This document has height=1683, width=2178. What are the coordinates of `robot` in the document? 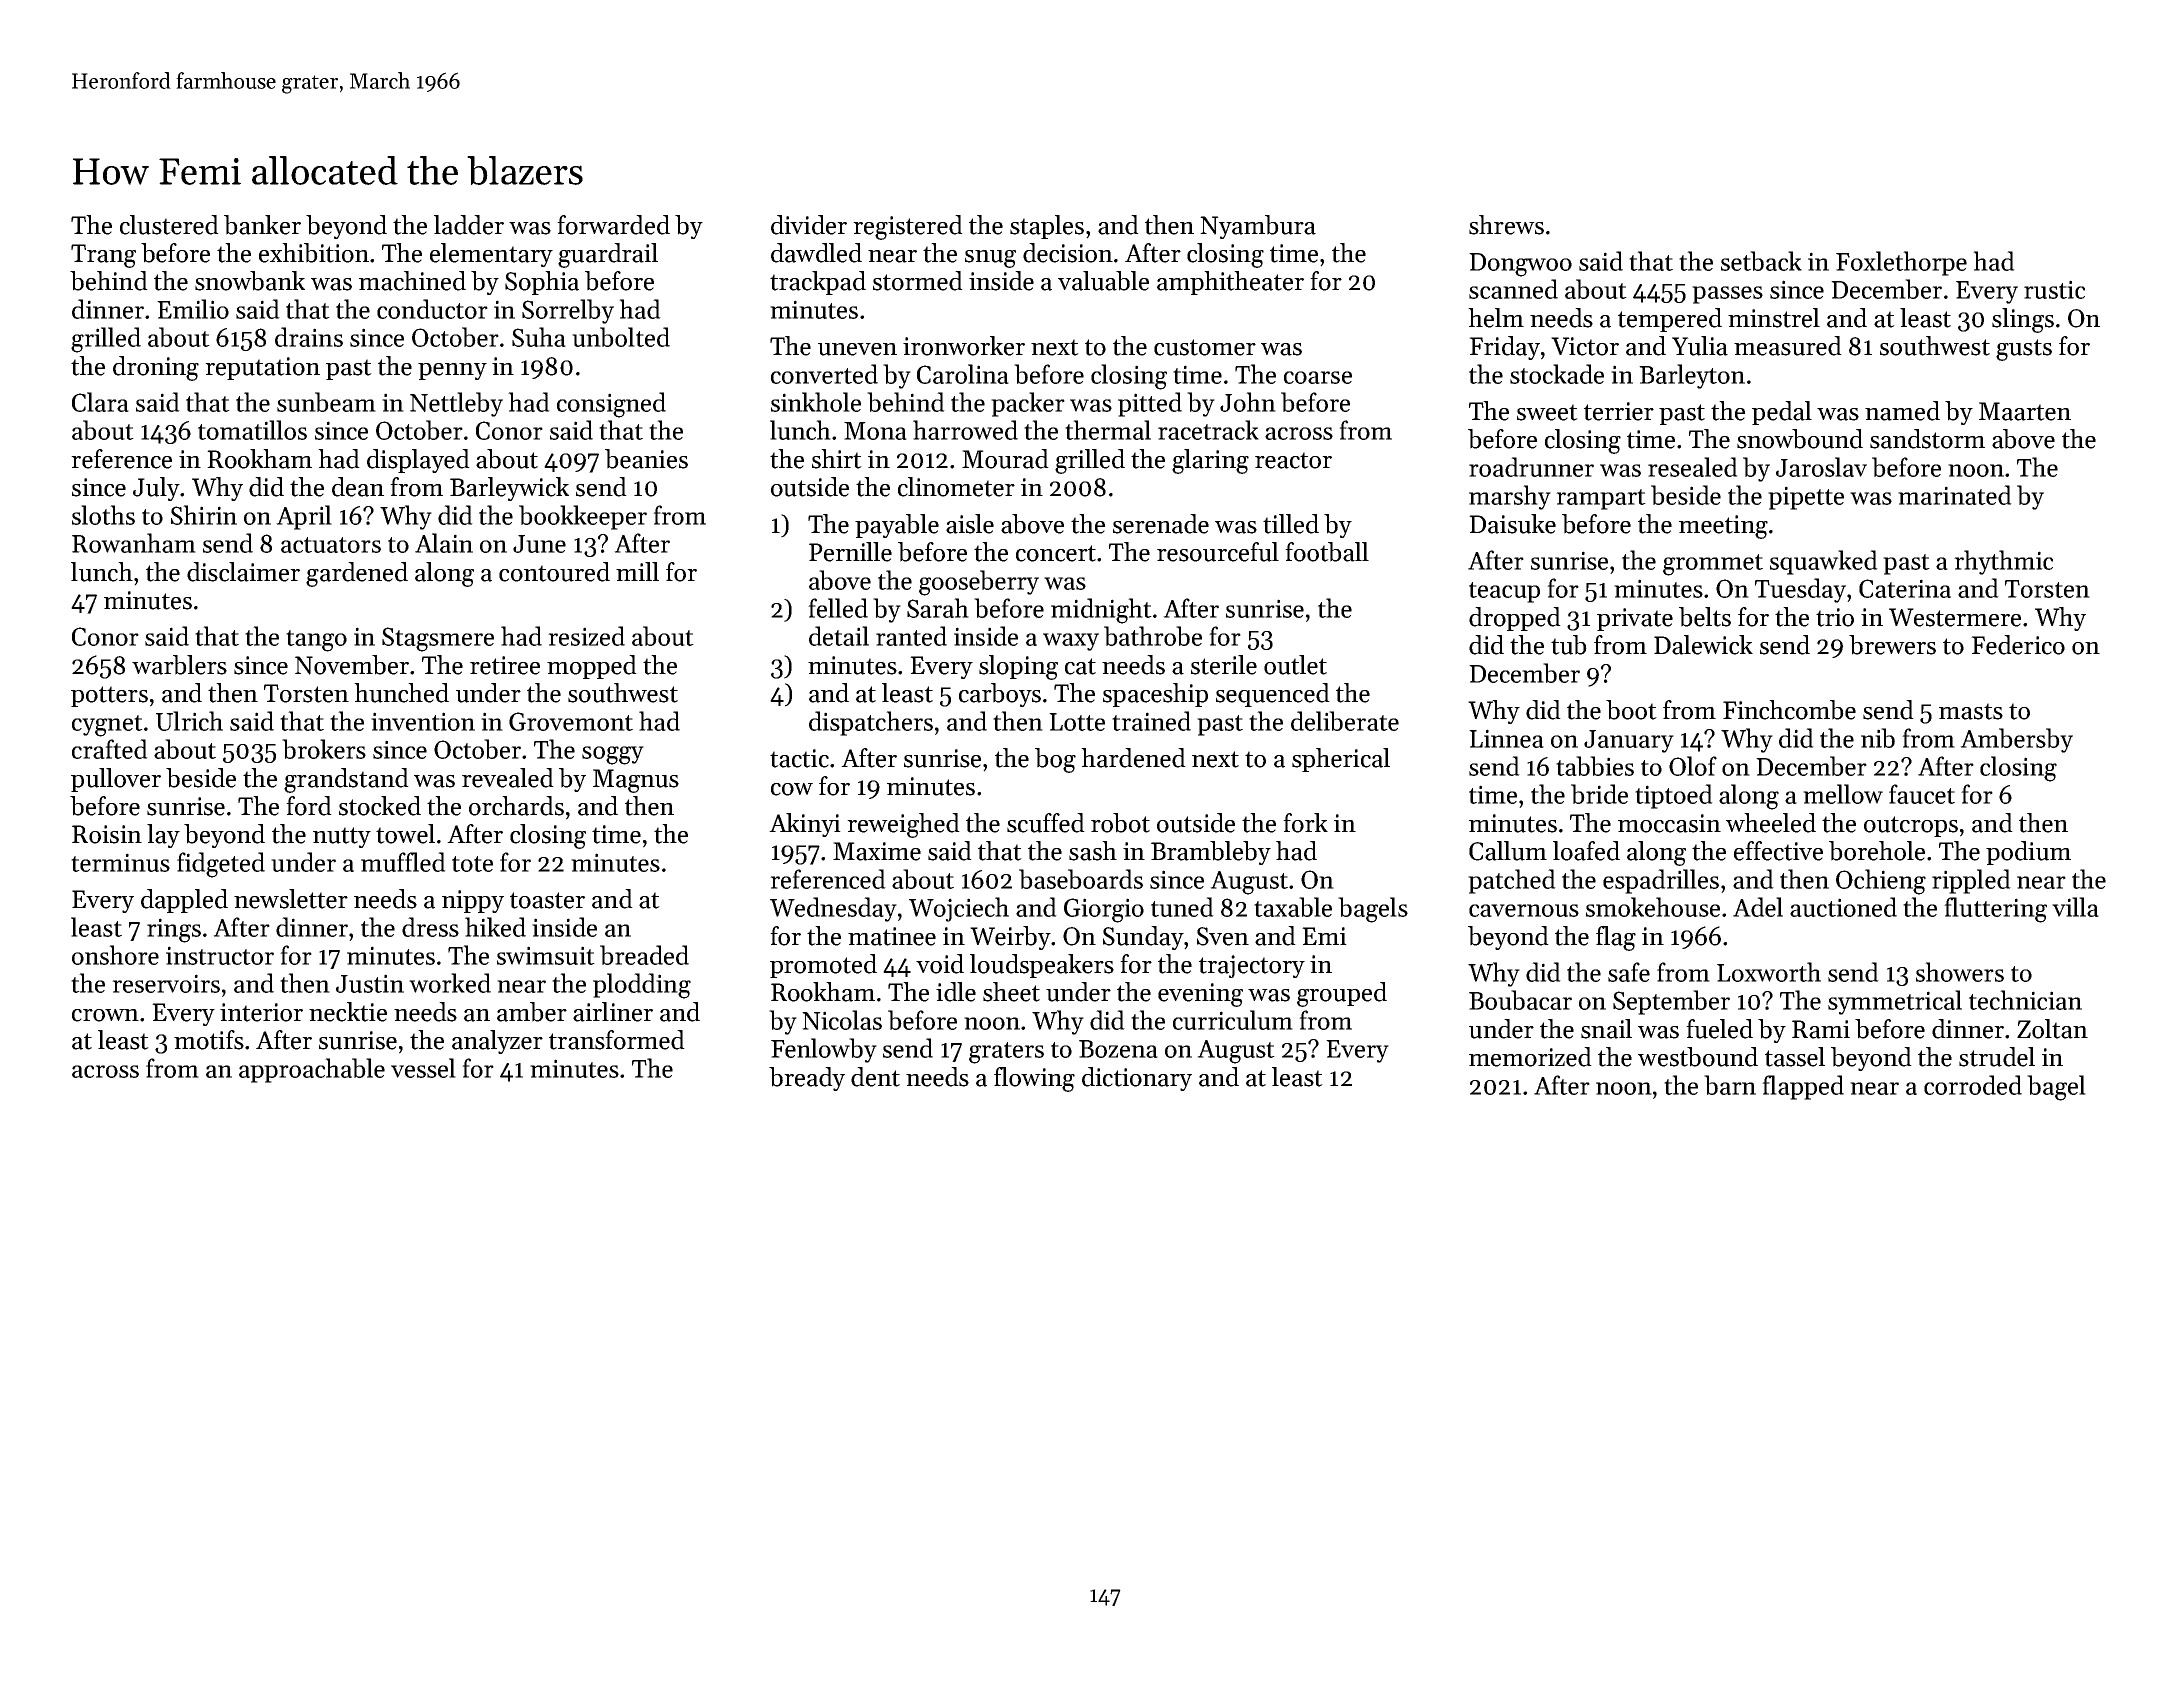 It's located at (1120, 823).
